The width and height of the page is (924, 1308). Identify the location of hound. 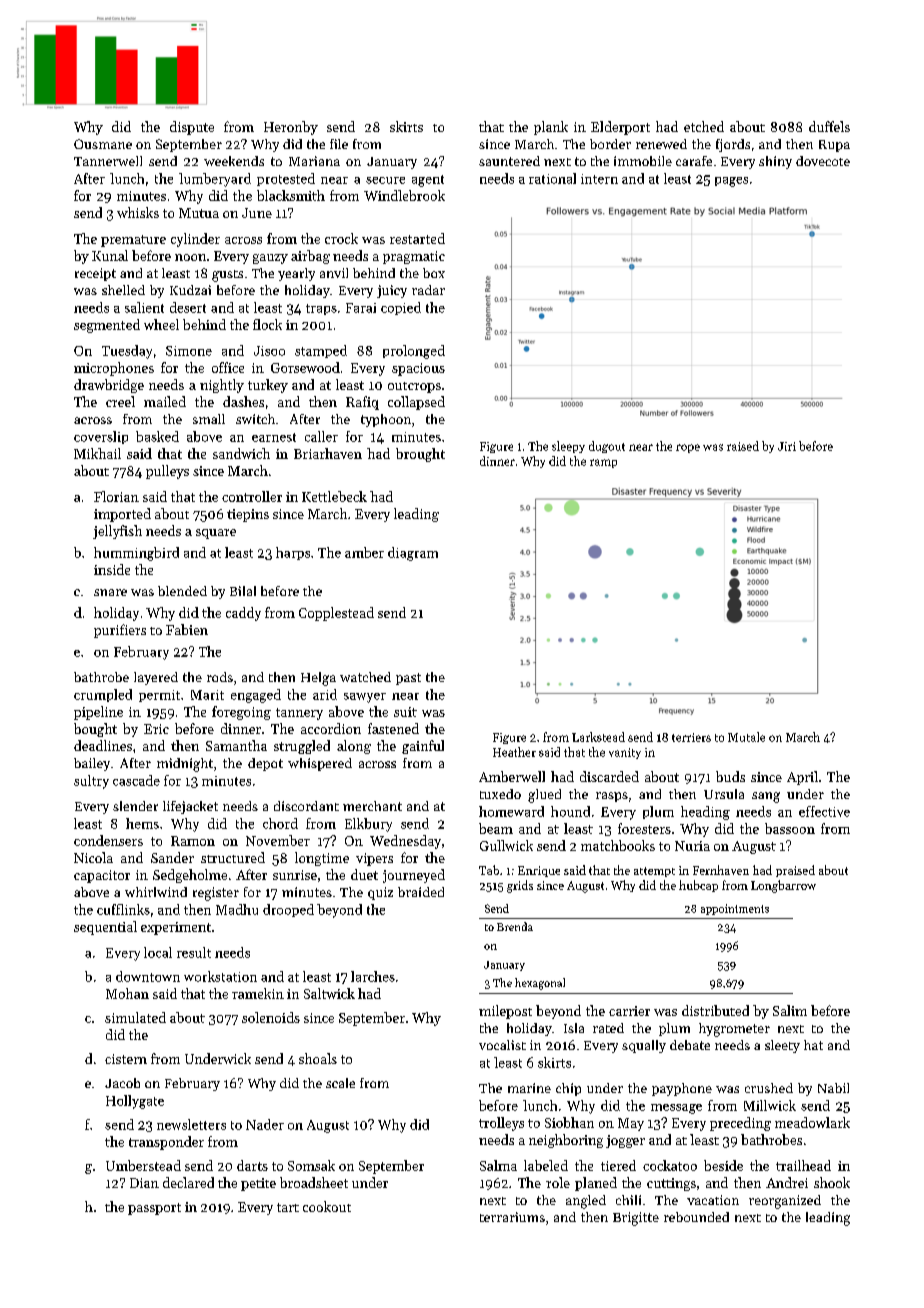
(570, 811).
